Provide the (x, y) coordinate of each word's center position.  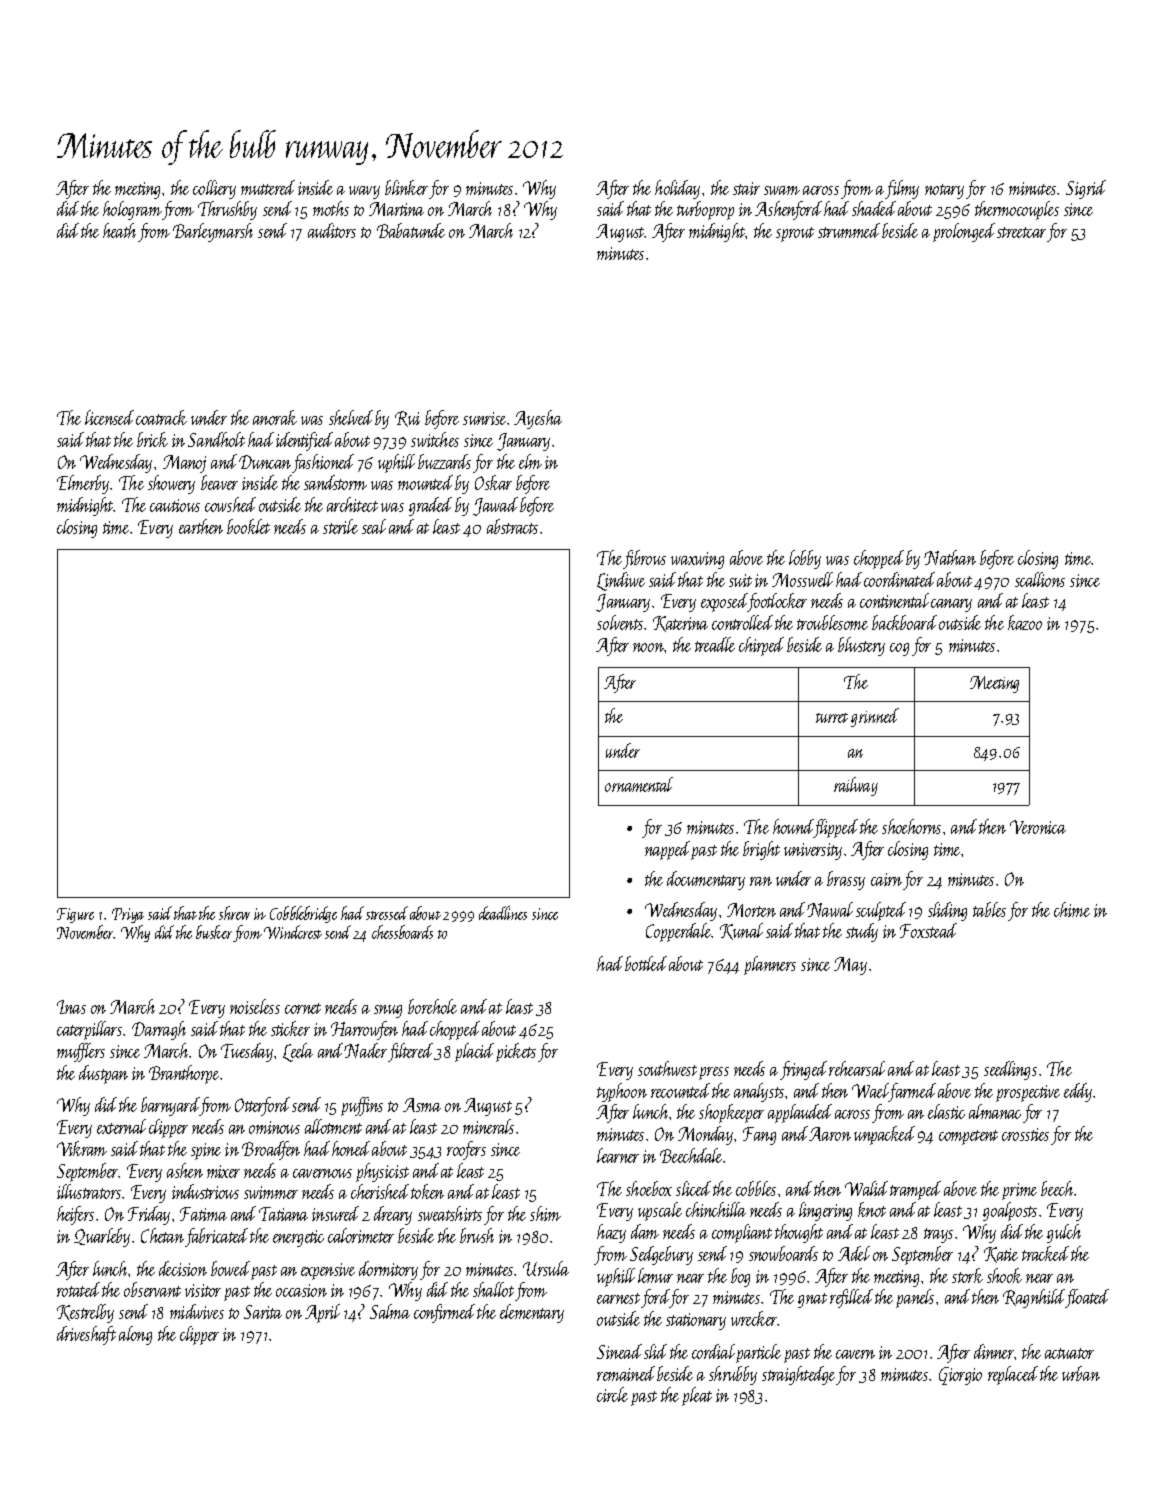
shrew (234, 913)
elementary (532, 1313)
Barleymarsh (213, 232)
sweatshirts (450, 1213)
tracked (1045, 1253)
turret (832, 718)
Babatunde (411, 230)
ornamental (639, 784)
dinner (994, 1351)
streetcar (1021, 232)
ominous (274, 1127)
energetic (298, 1238)
